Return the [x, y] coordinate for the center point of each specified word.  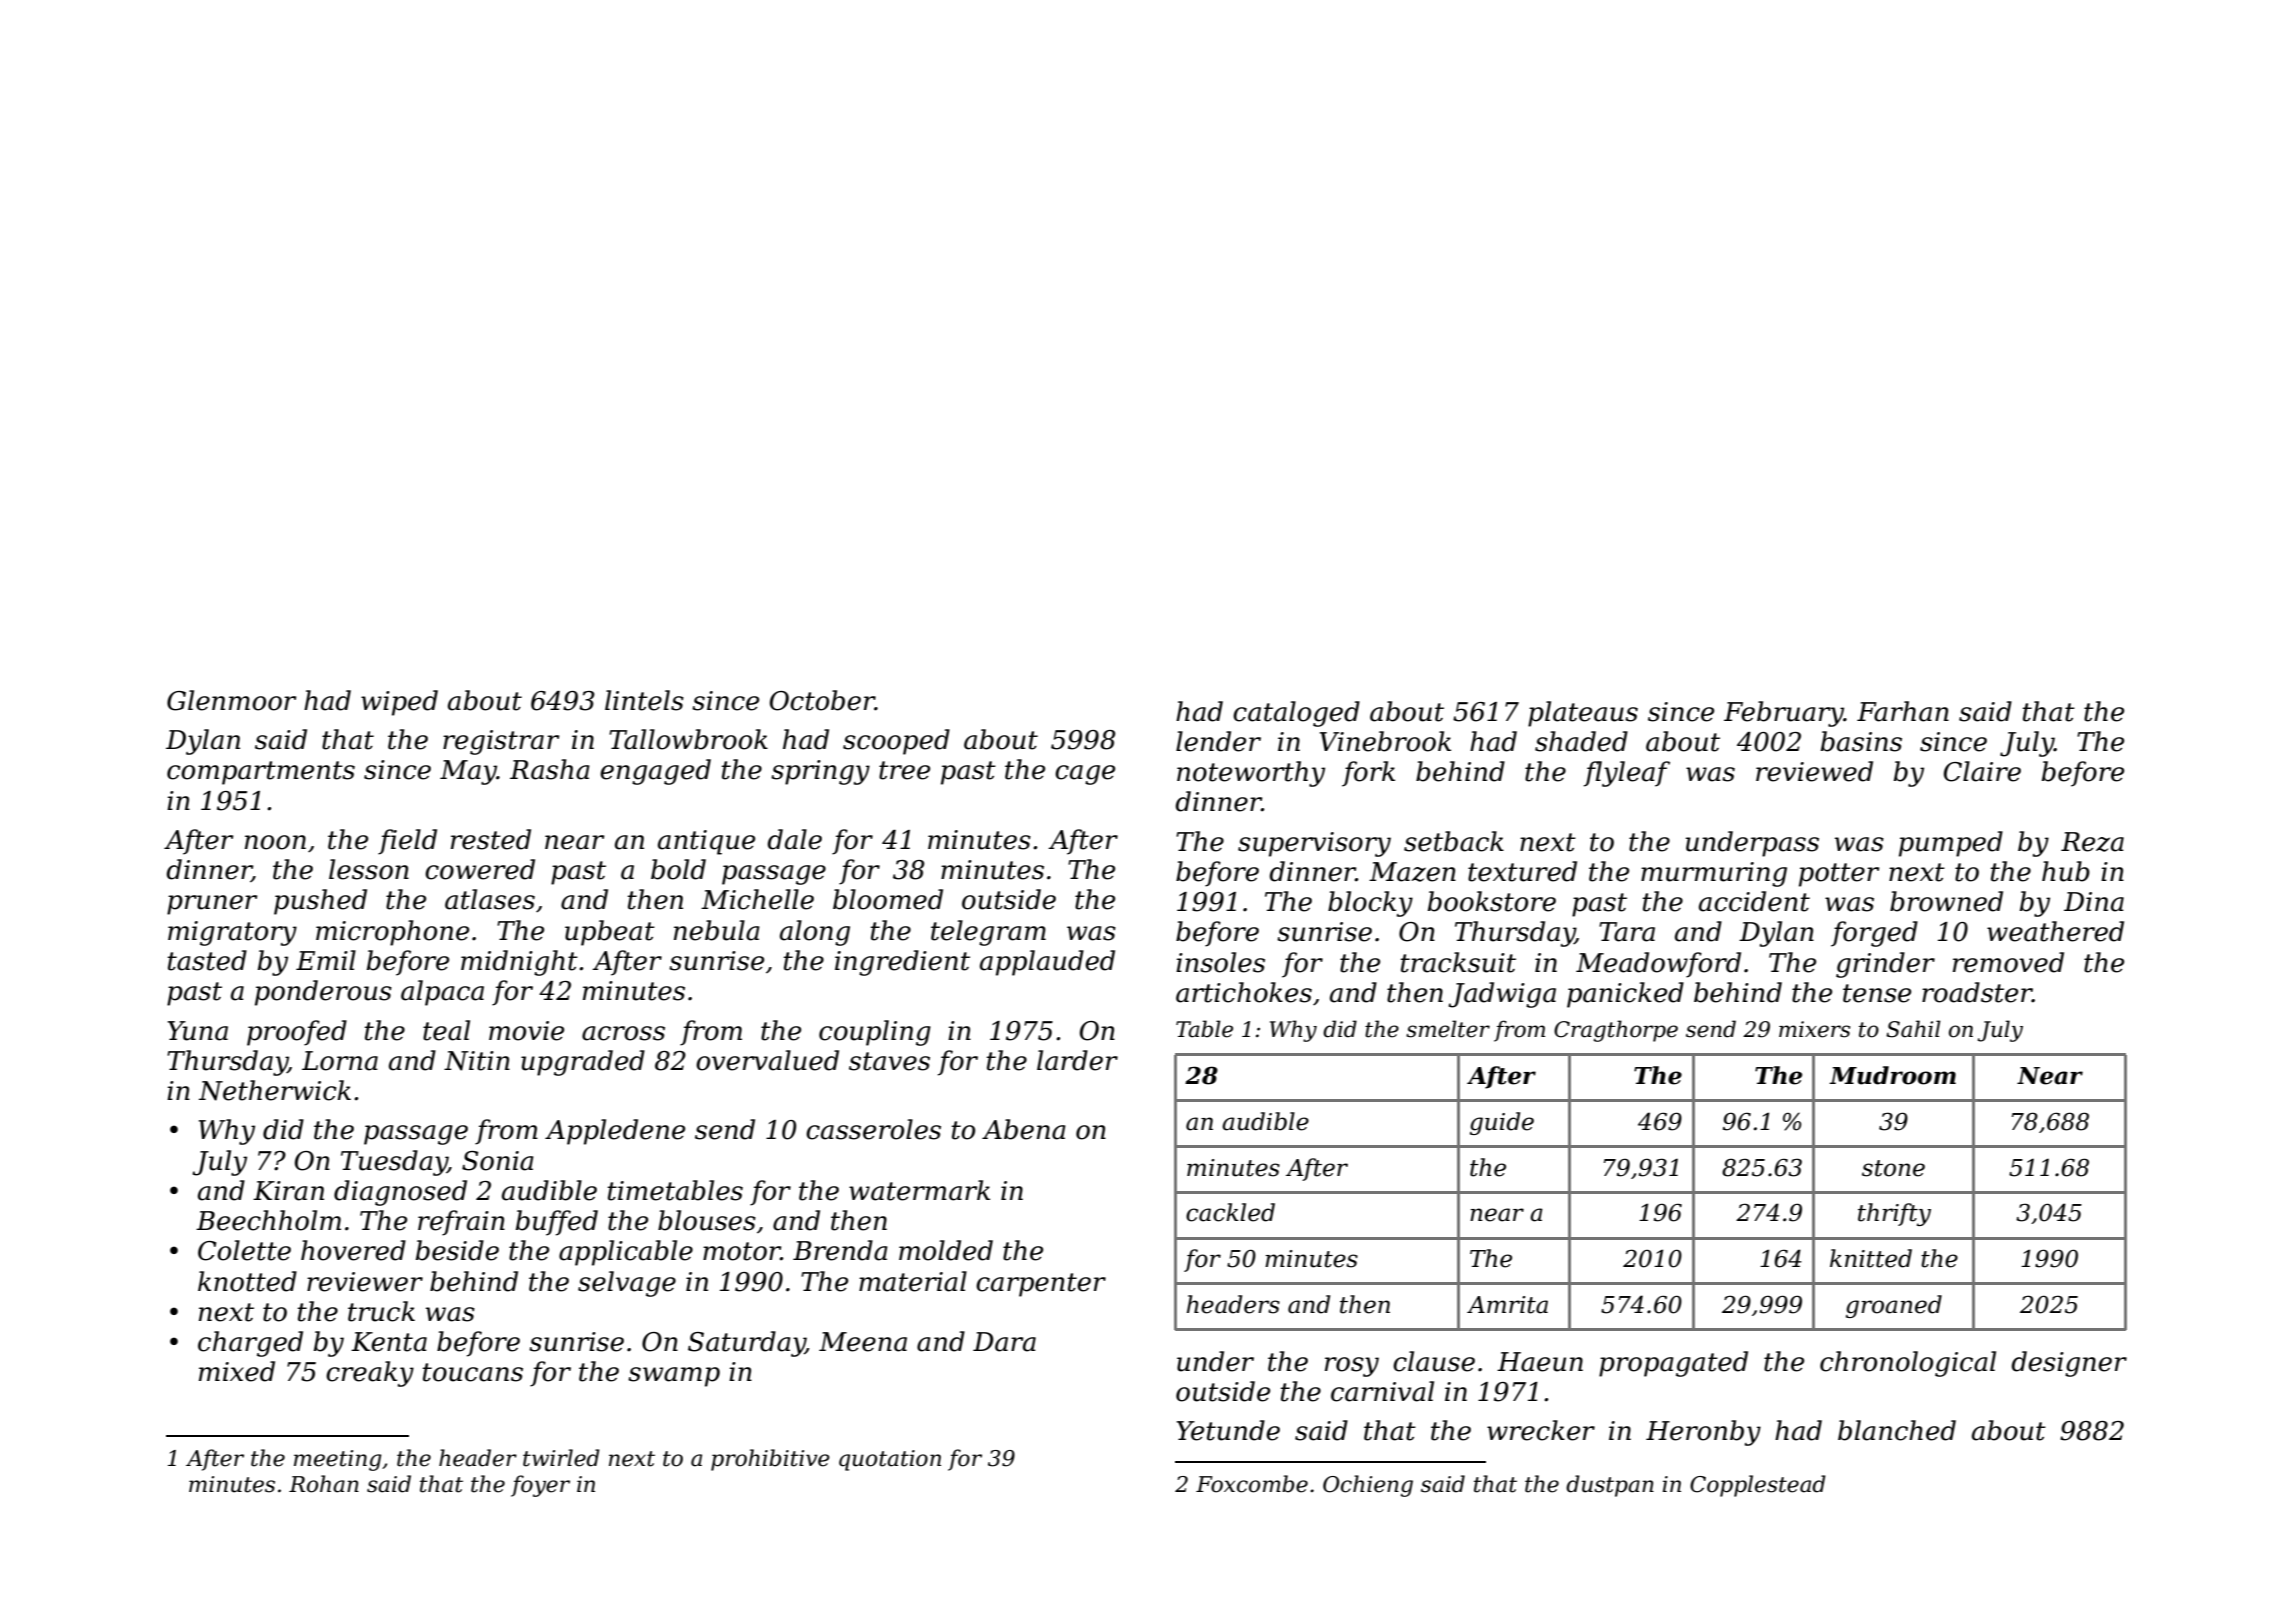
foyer [540, 1486]
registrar [501, 742]
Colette [244, 1250]
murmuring [1714, 874]
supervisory [1314, 844]
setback [1454, 841]
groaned [1894, 1306]
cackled [1230, 1212]
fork [1368, 774]
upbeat [610, 933]
